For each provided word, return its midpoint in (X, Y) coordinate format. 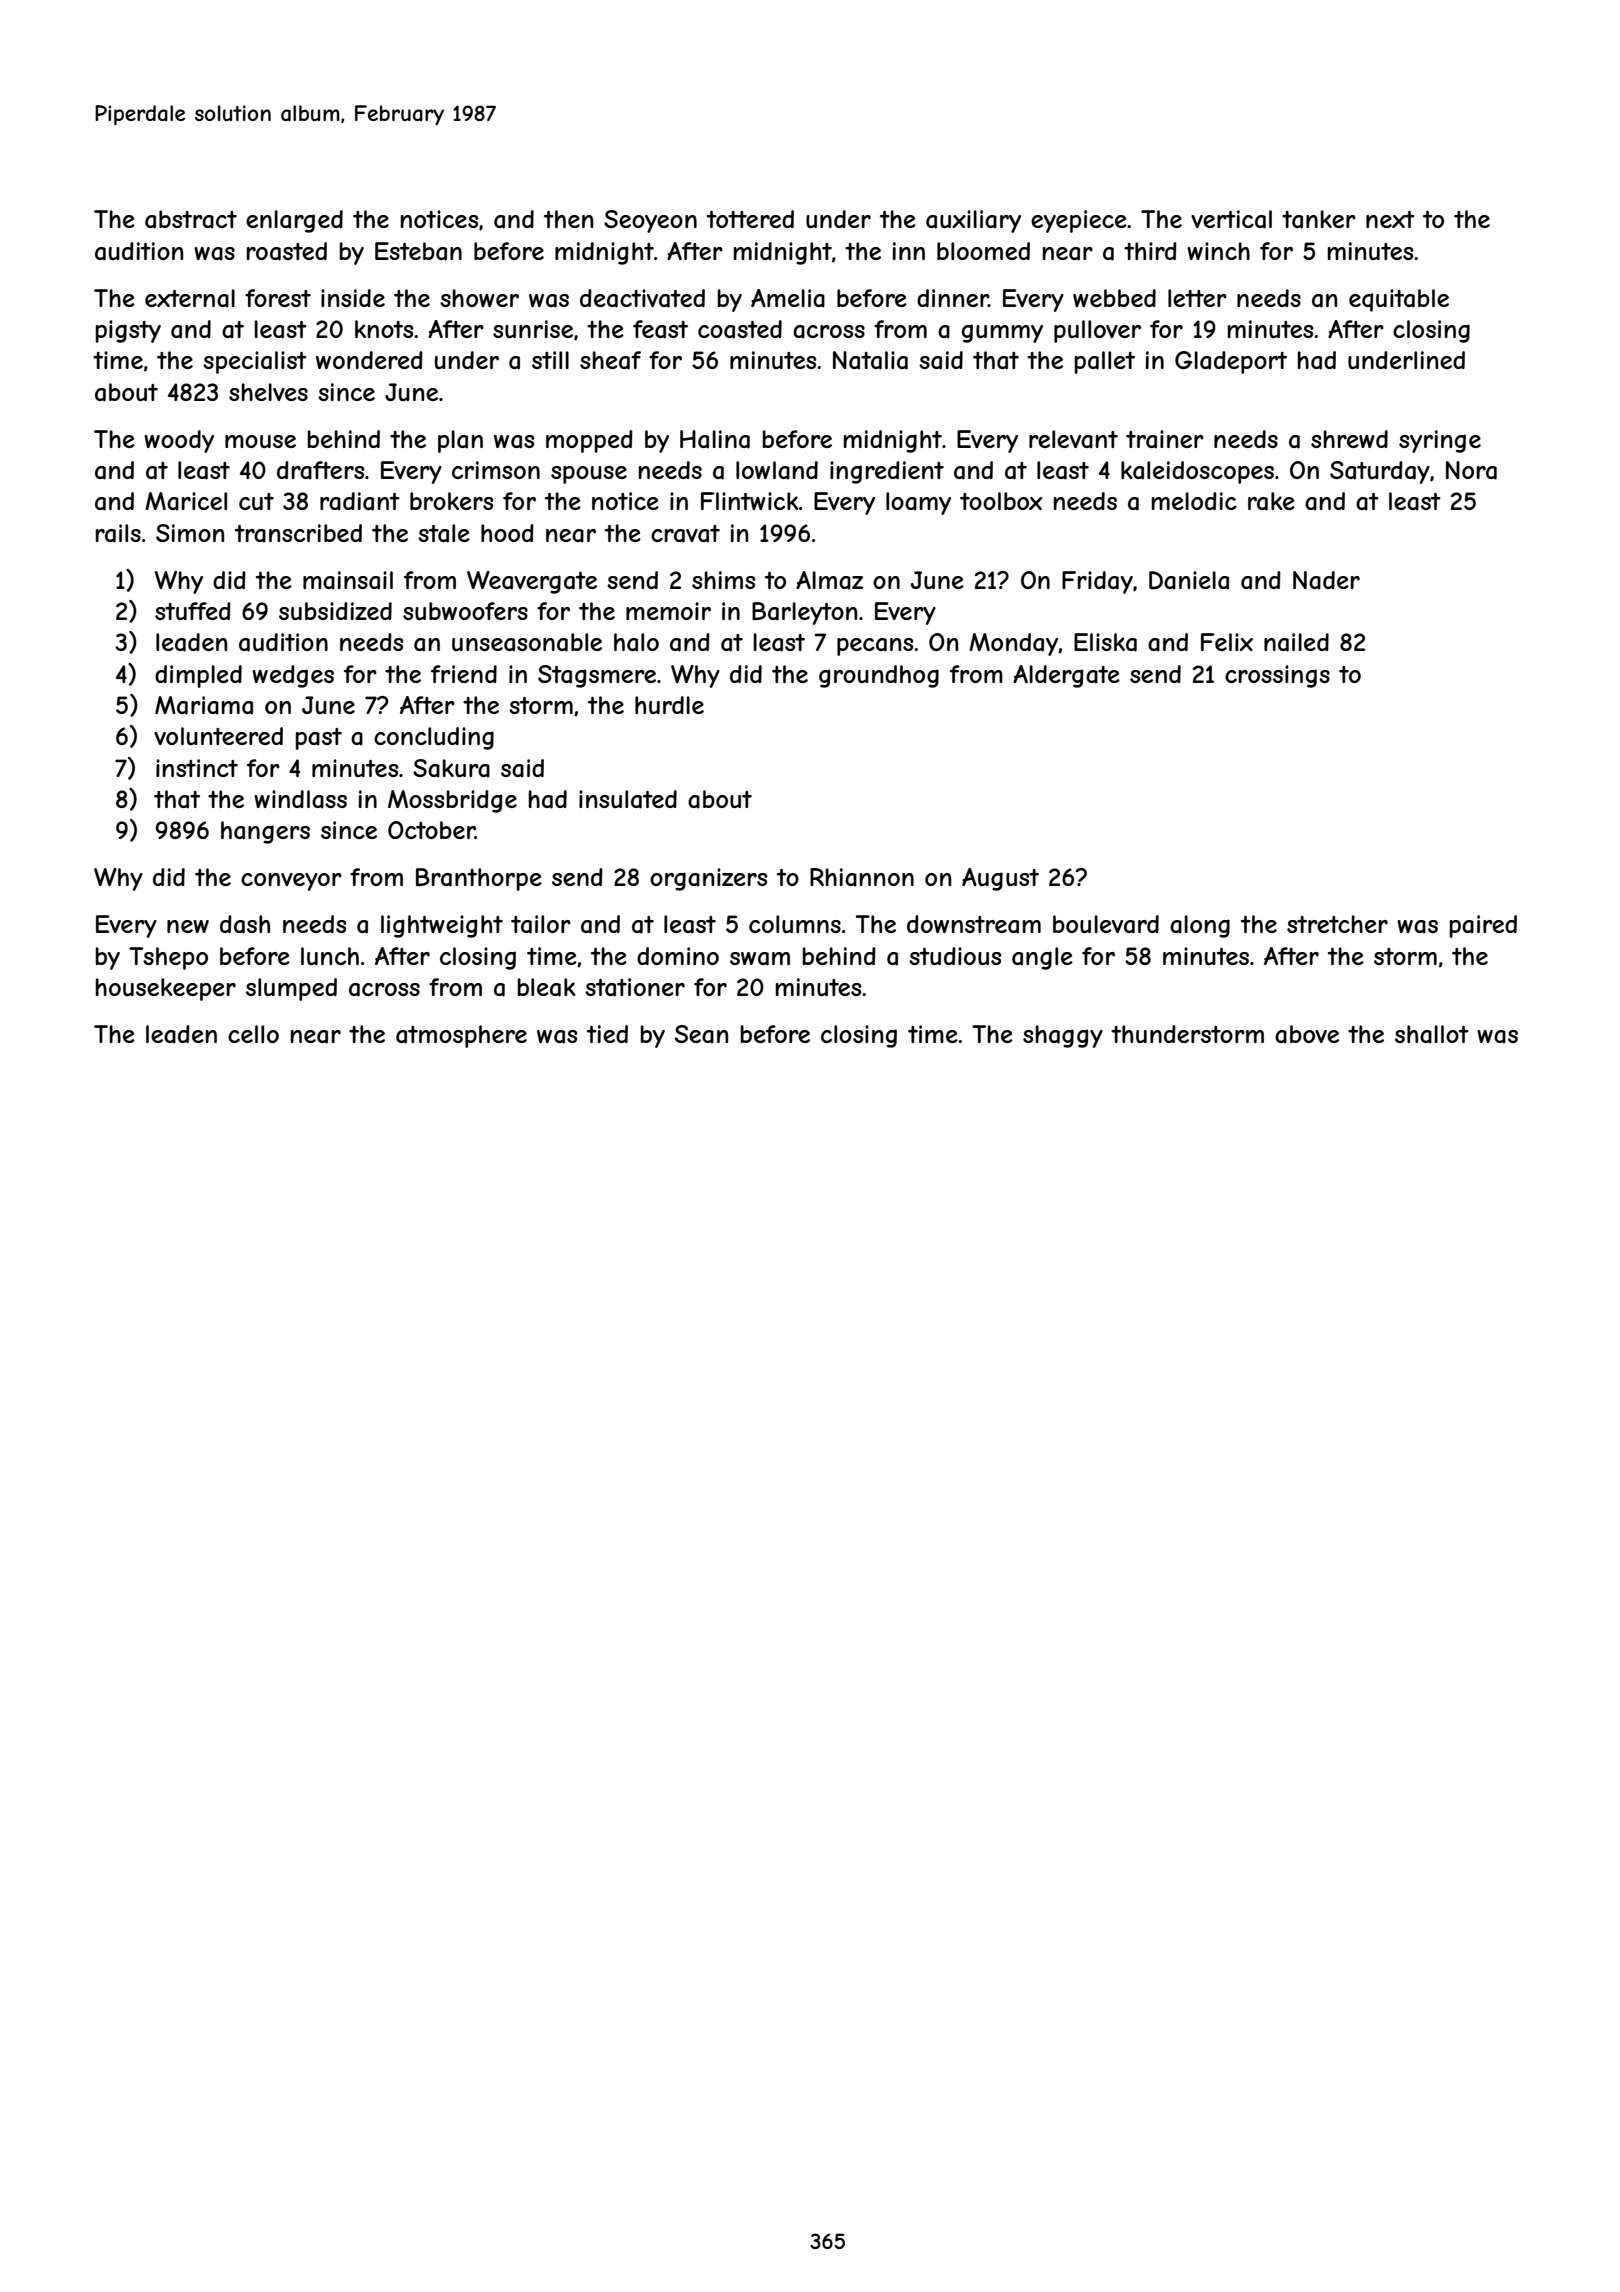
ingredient (887, 472)
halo (636, 642)
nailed (1296, 642)
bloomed (983, 251)
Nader (1326, 580)
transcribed (298, 533)
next (1390, 219)
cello (253, 1034)
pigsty (128, 331)
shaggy (1063, 1036)
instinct (197, 768)
